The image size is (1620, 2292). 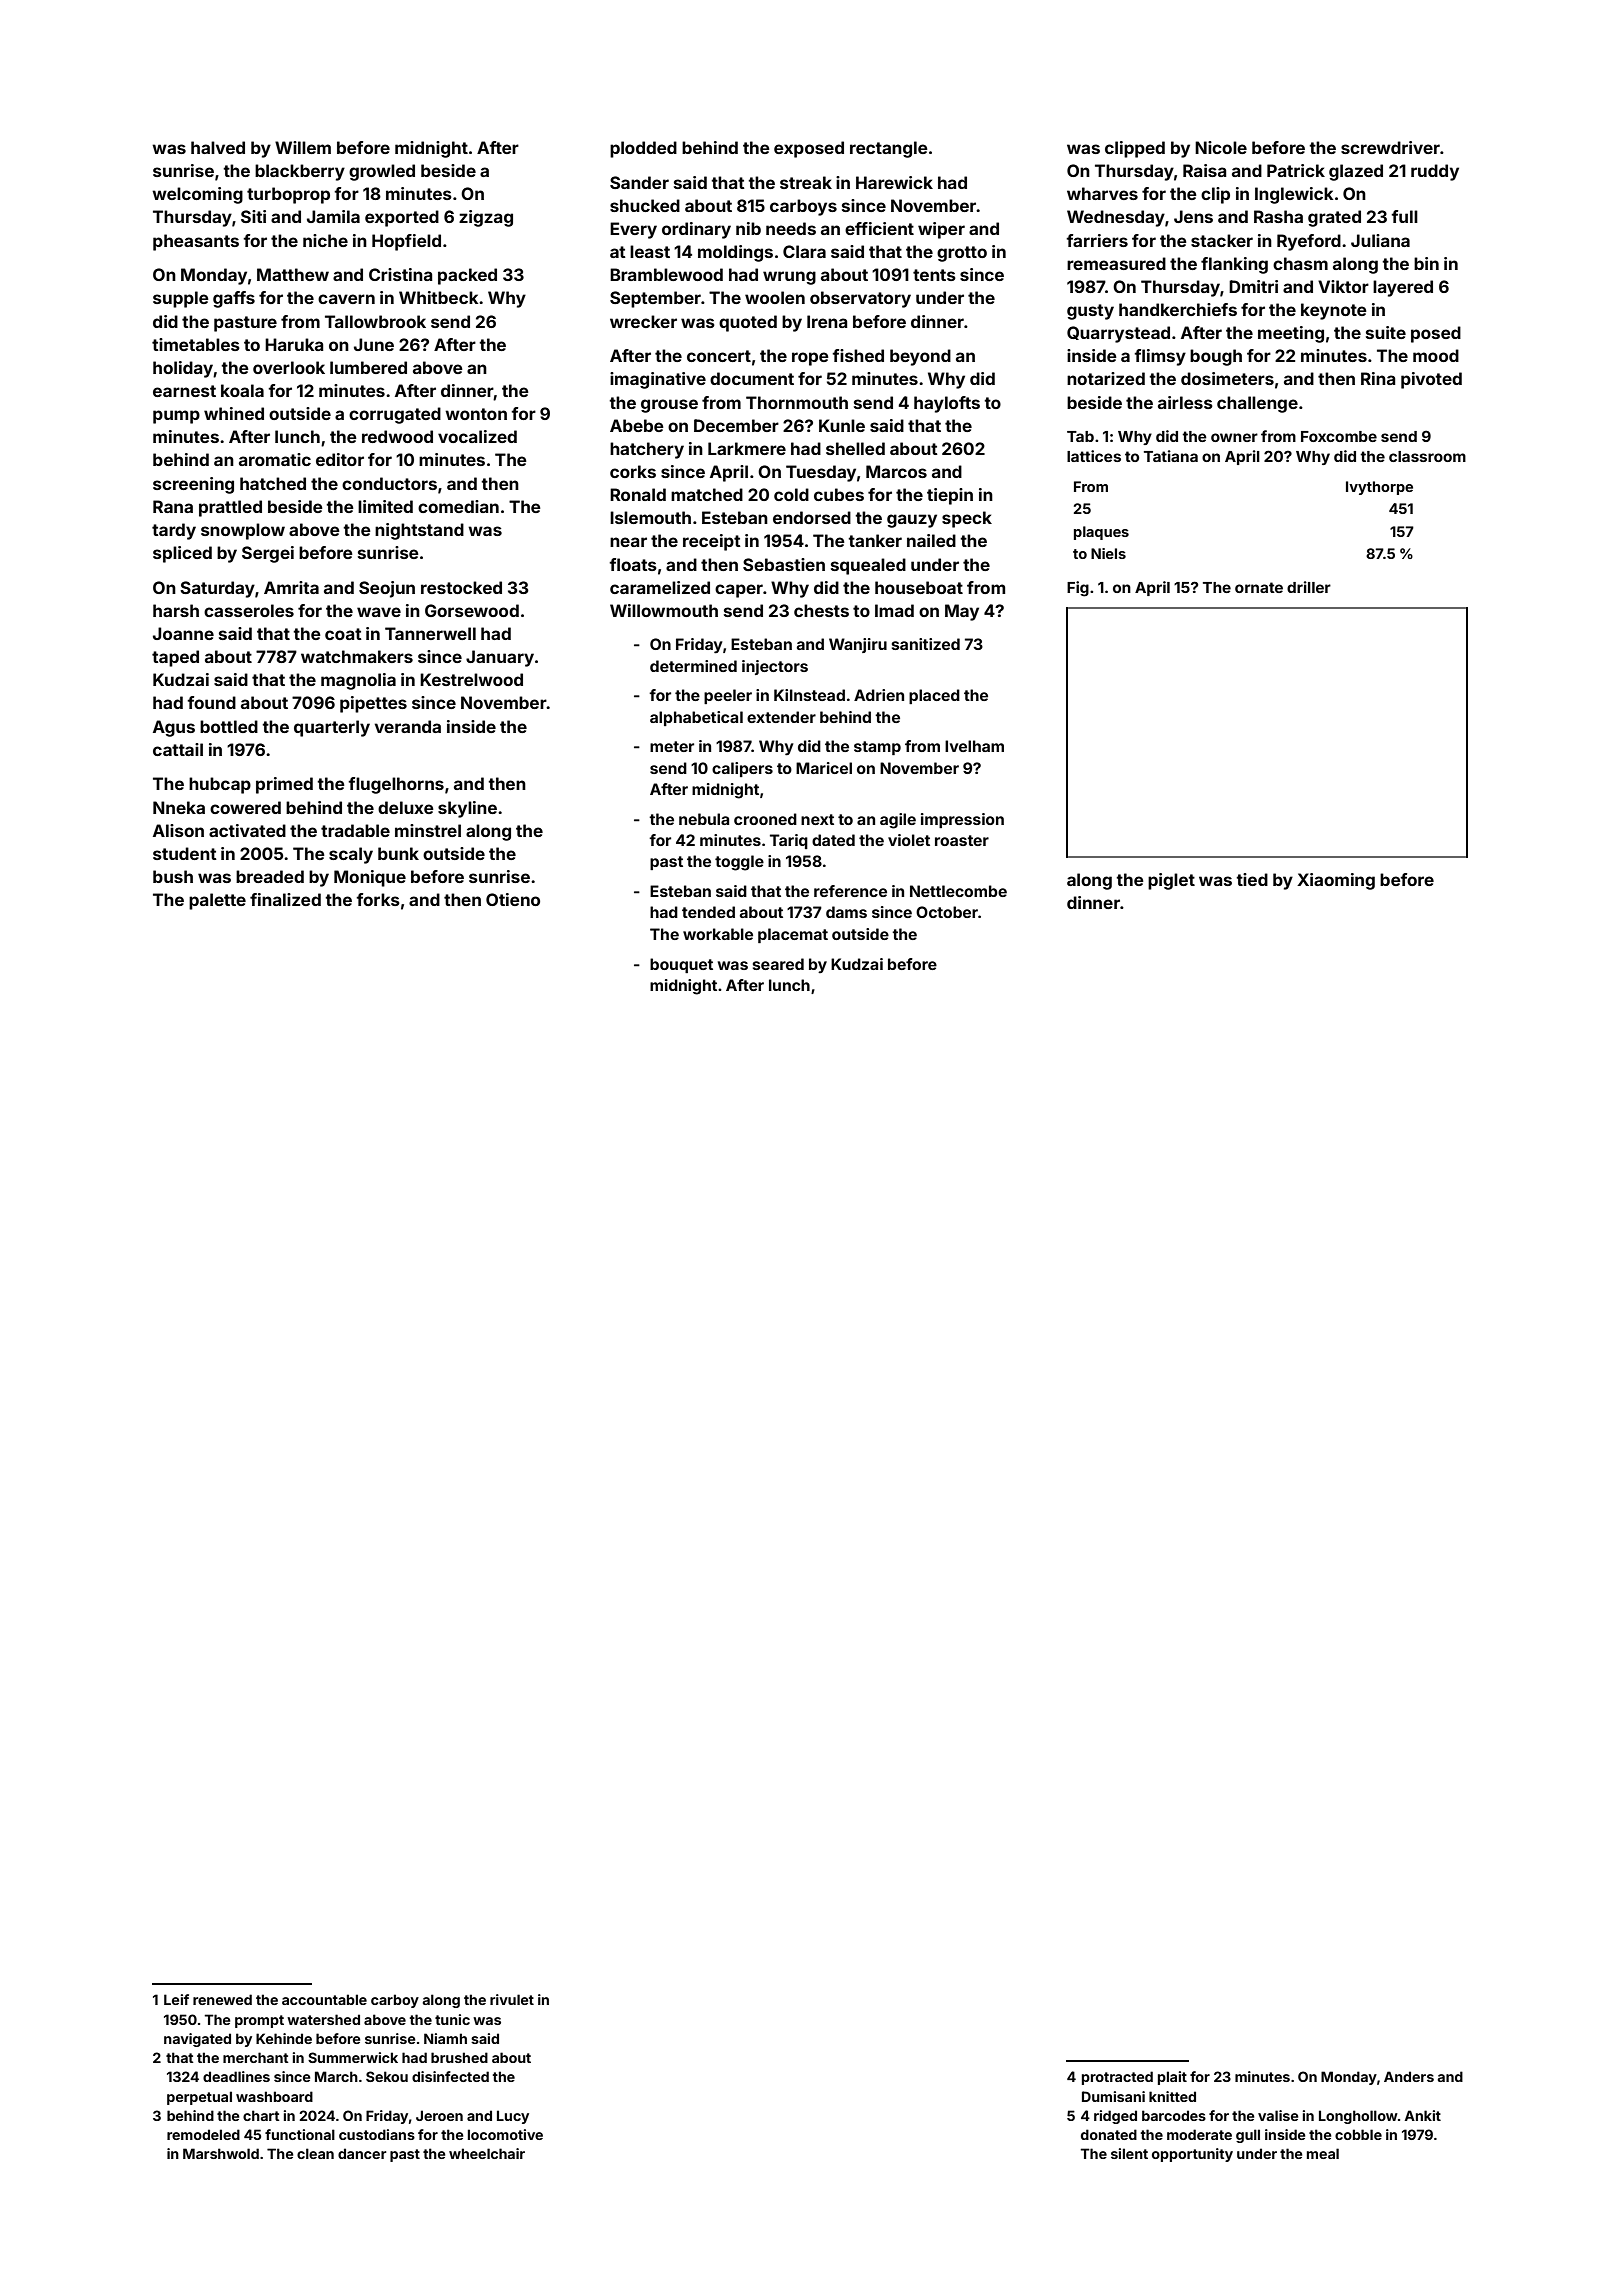 I want to click on calipers, so click(x=742, y=769).
